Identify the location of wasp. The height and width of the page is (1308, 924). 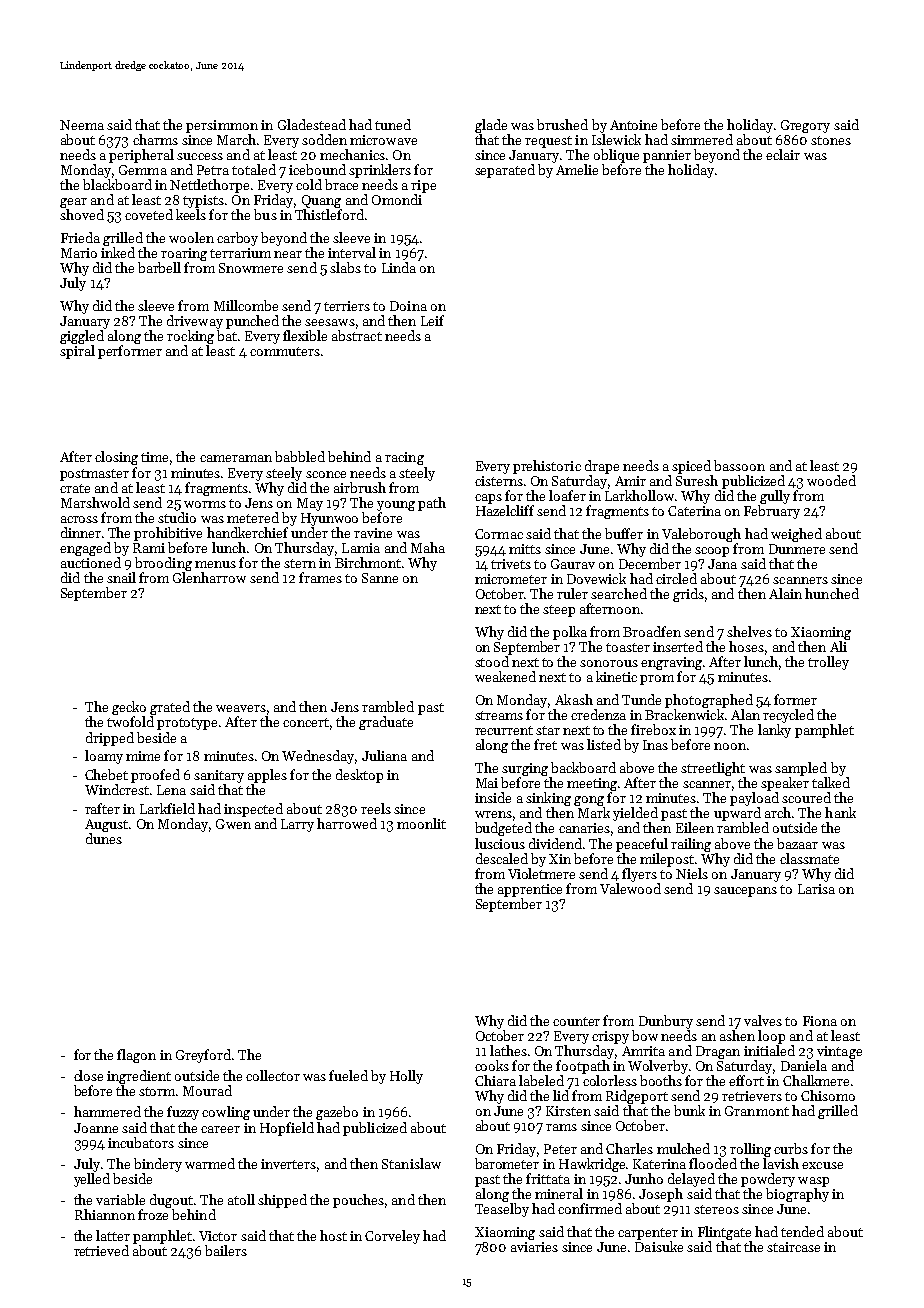
(813, 1182).
